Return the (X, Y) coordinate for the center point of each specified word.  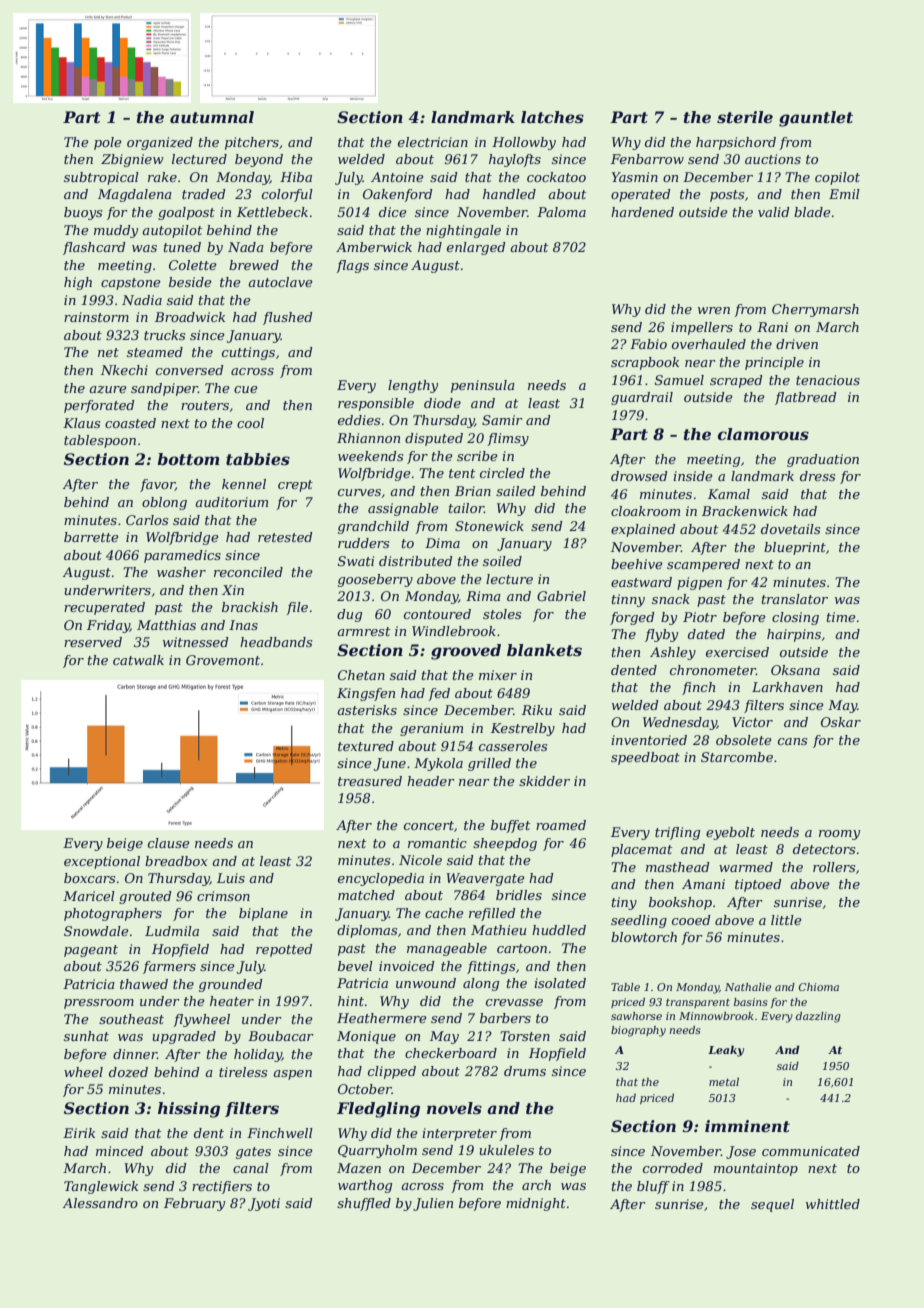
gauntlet (816, 119)
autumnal (212, 117)
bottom (188, 459)
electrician (433, 142)
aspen (292, 1075)
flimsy (508, 439)
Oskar (841, 722)
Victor (752, 722)
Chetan (361, 675)
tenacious (828, 380)
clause (169, 843)
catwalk (138, 660)
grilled (489, 764)
